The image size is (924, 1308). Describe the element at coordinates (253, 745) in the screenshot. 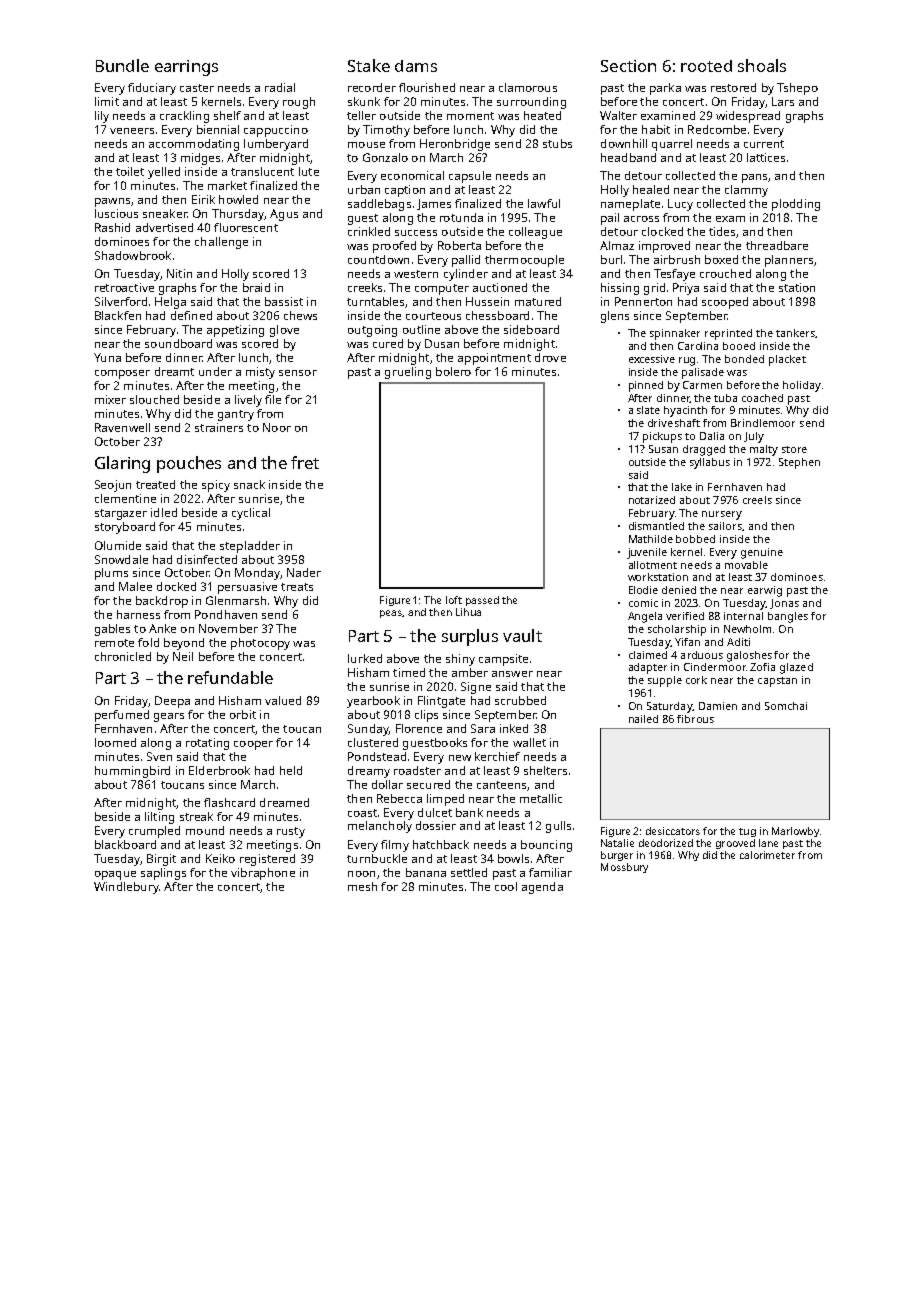

I see `cooper` at that location.
